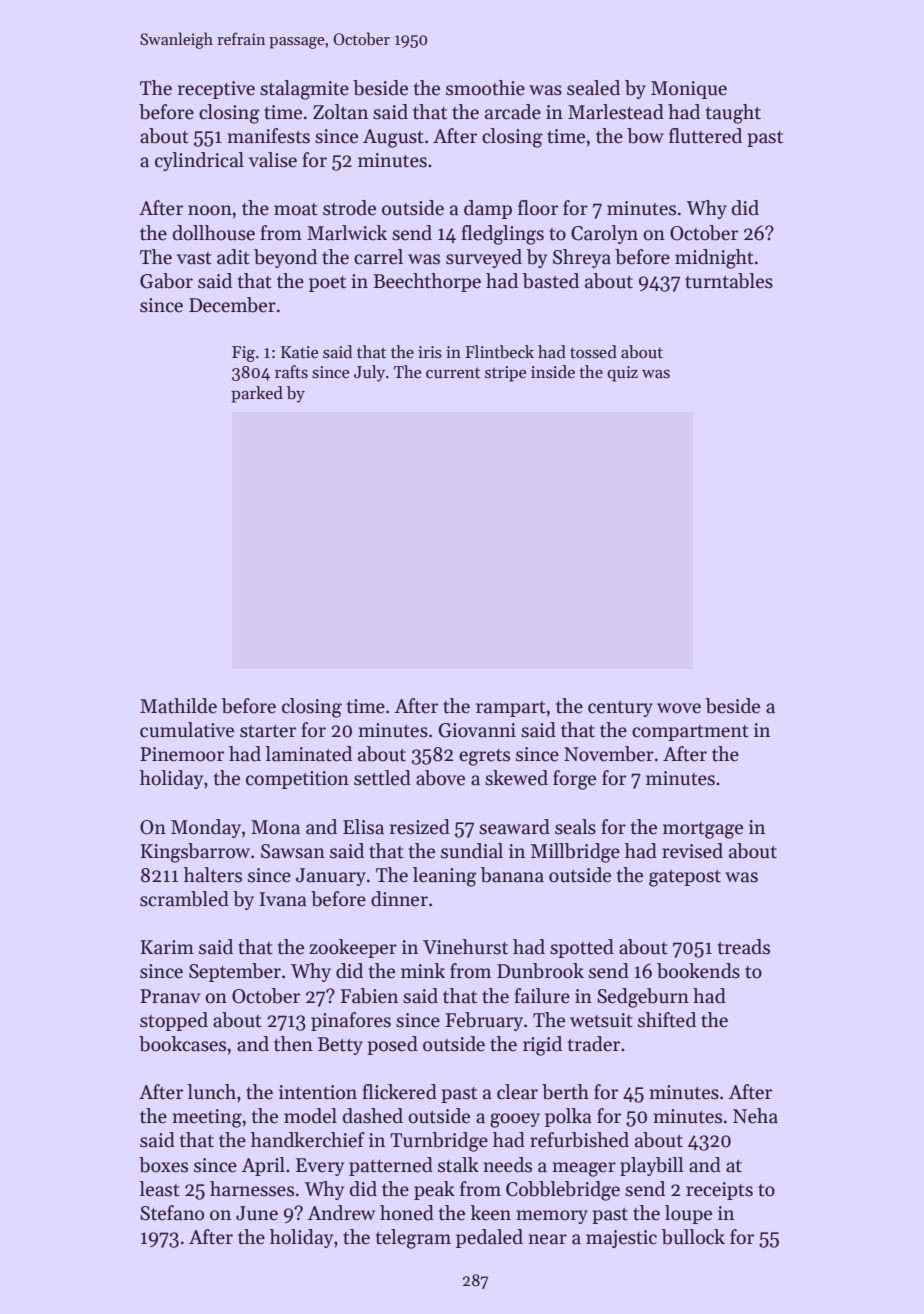 The height and width of the image is (1314, 924). What do you see at coordinates (210, 210) in the image?
I see `noon` at bounding box center [210, 210].
